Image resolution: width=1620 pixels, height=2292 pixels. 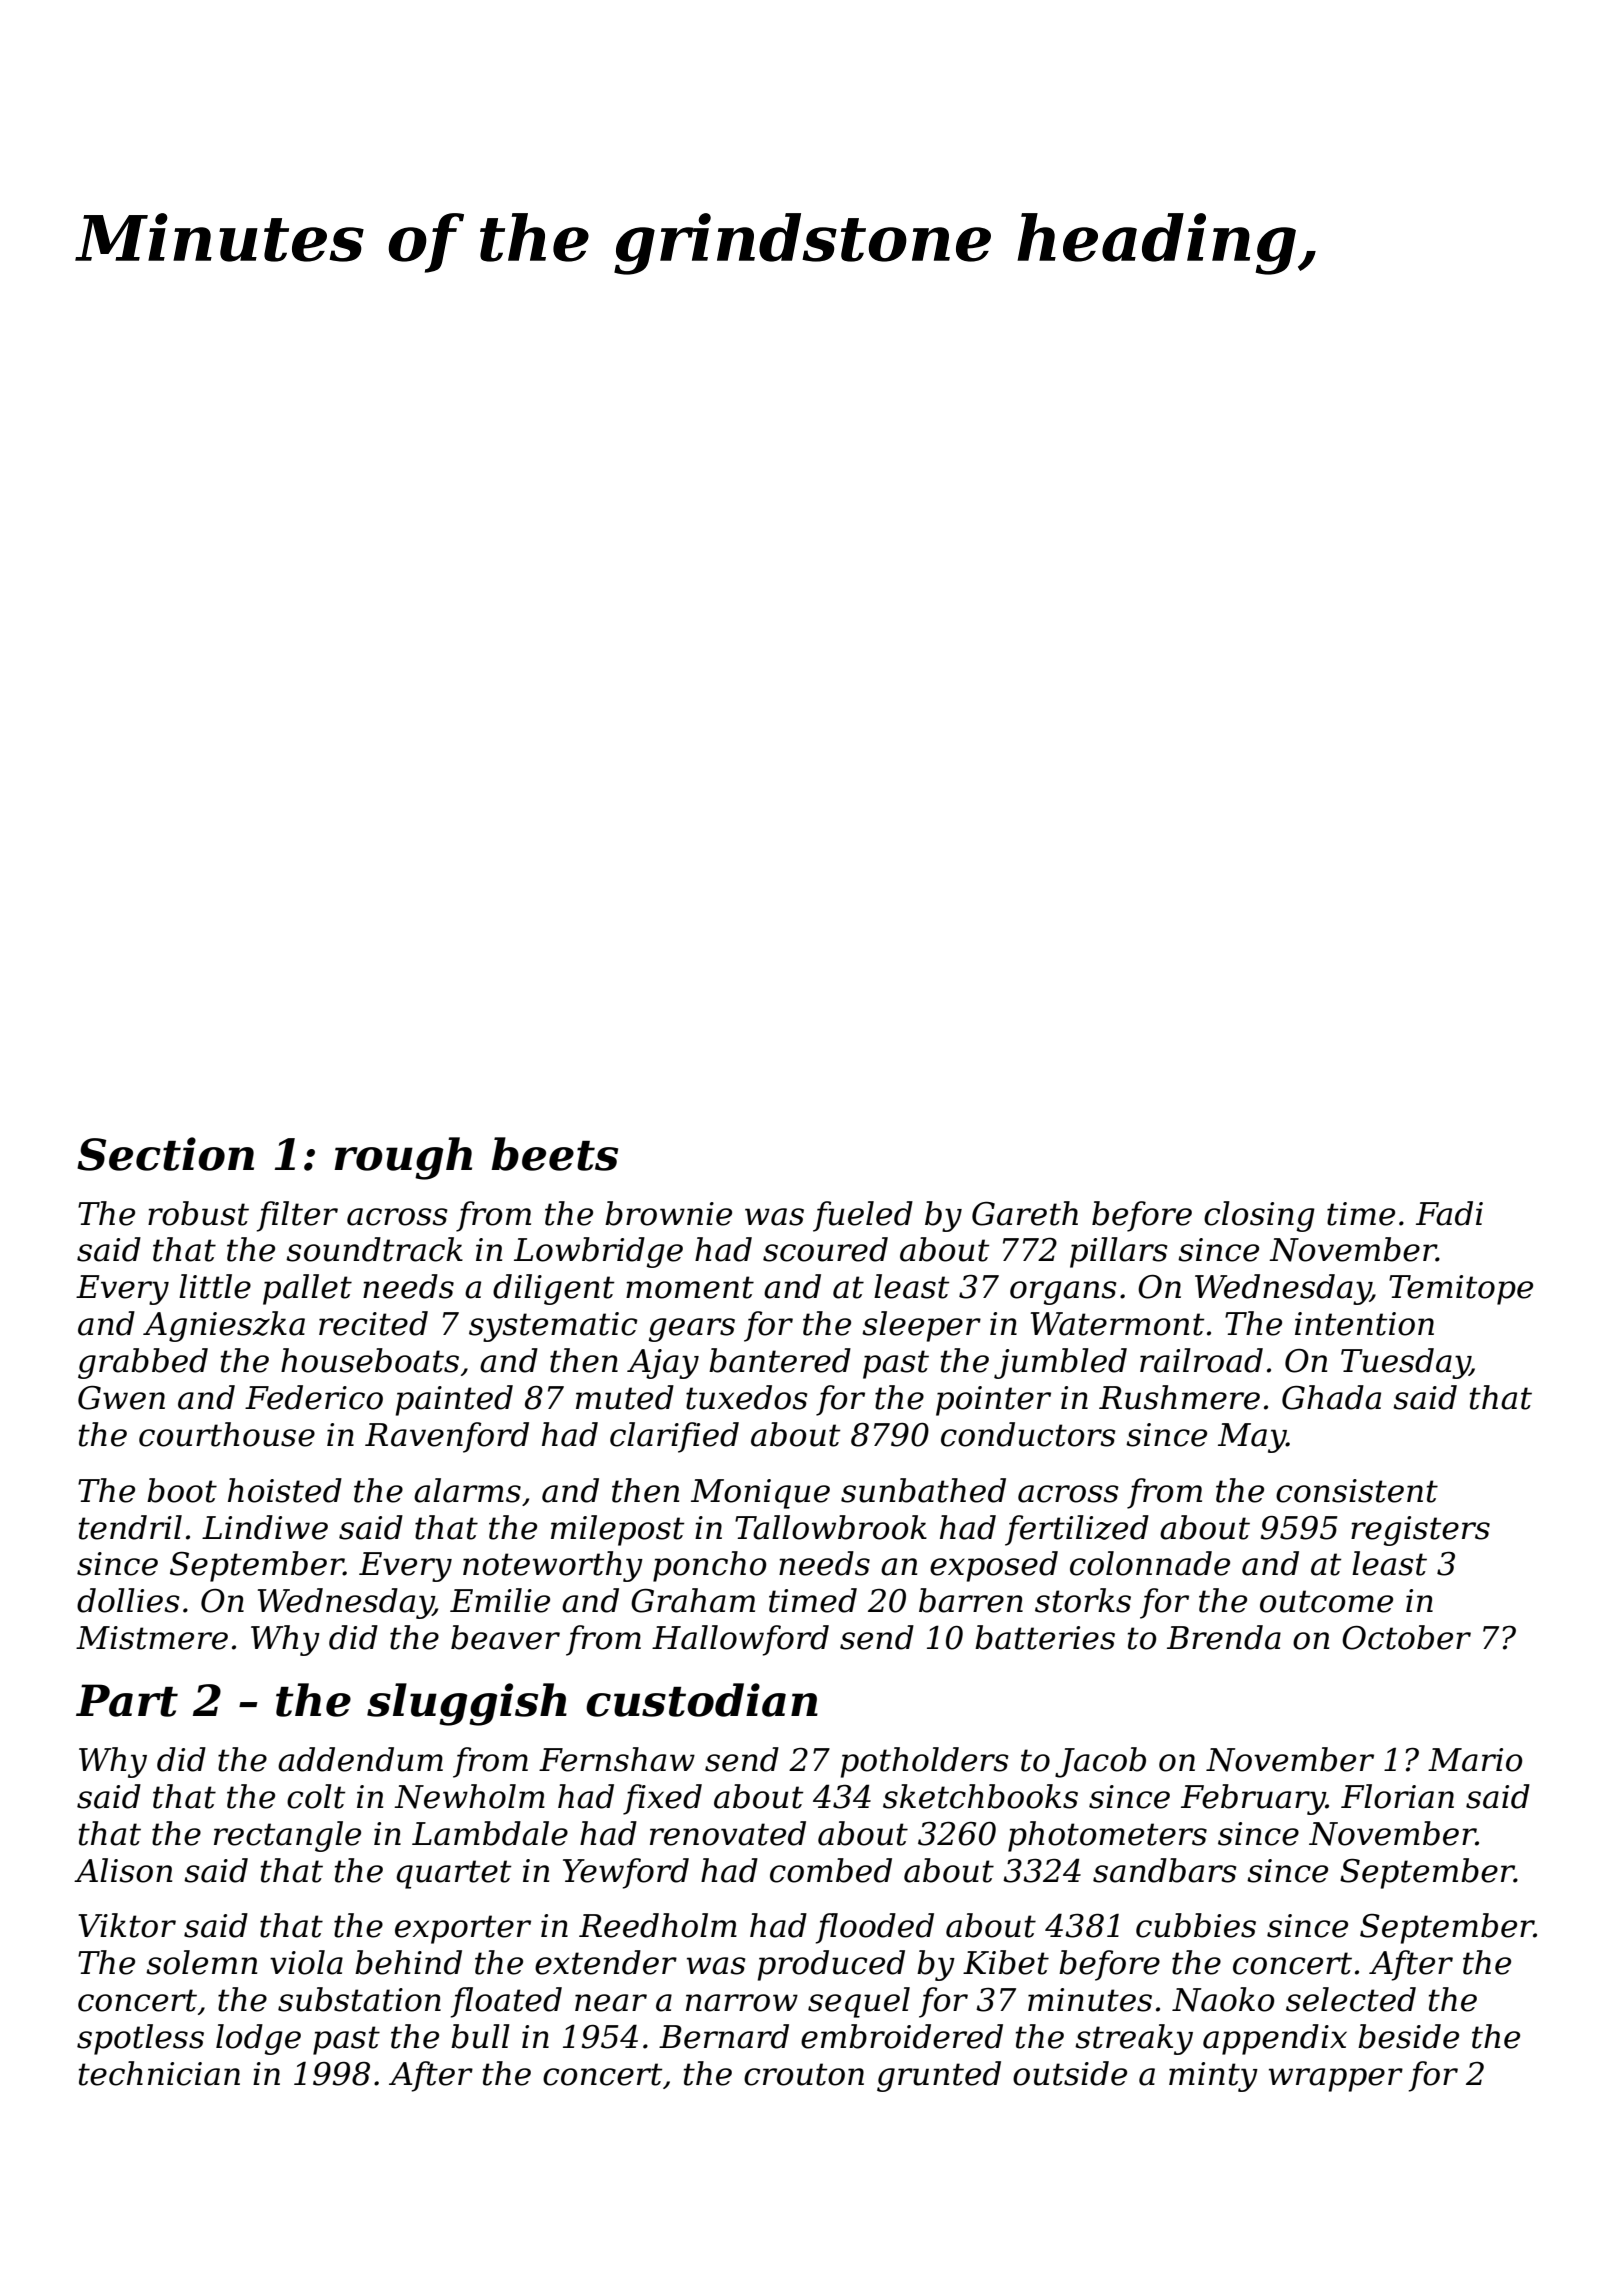 What do you see at coordinates (1406, 1637) in the screenshot?
I see `October` at bounding box center [1406, 1637].
